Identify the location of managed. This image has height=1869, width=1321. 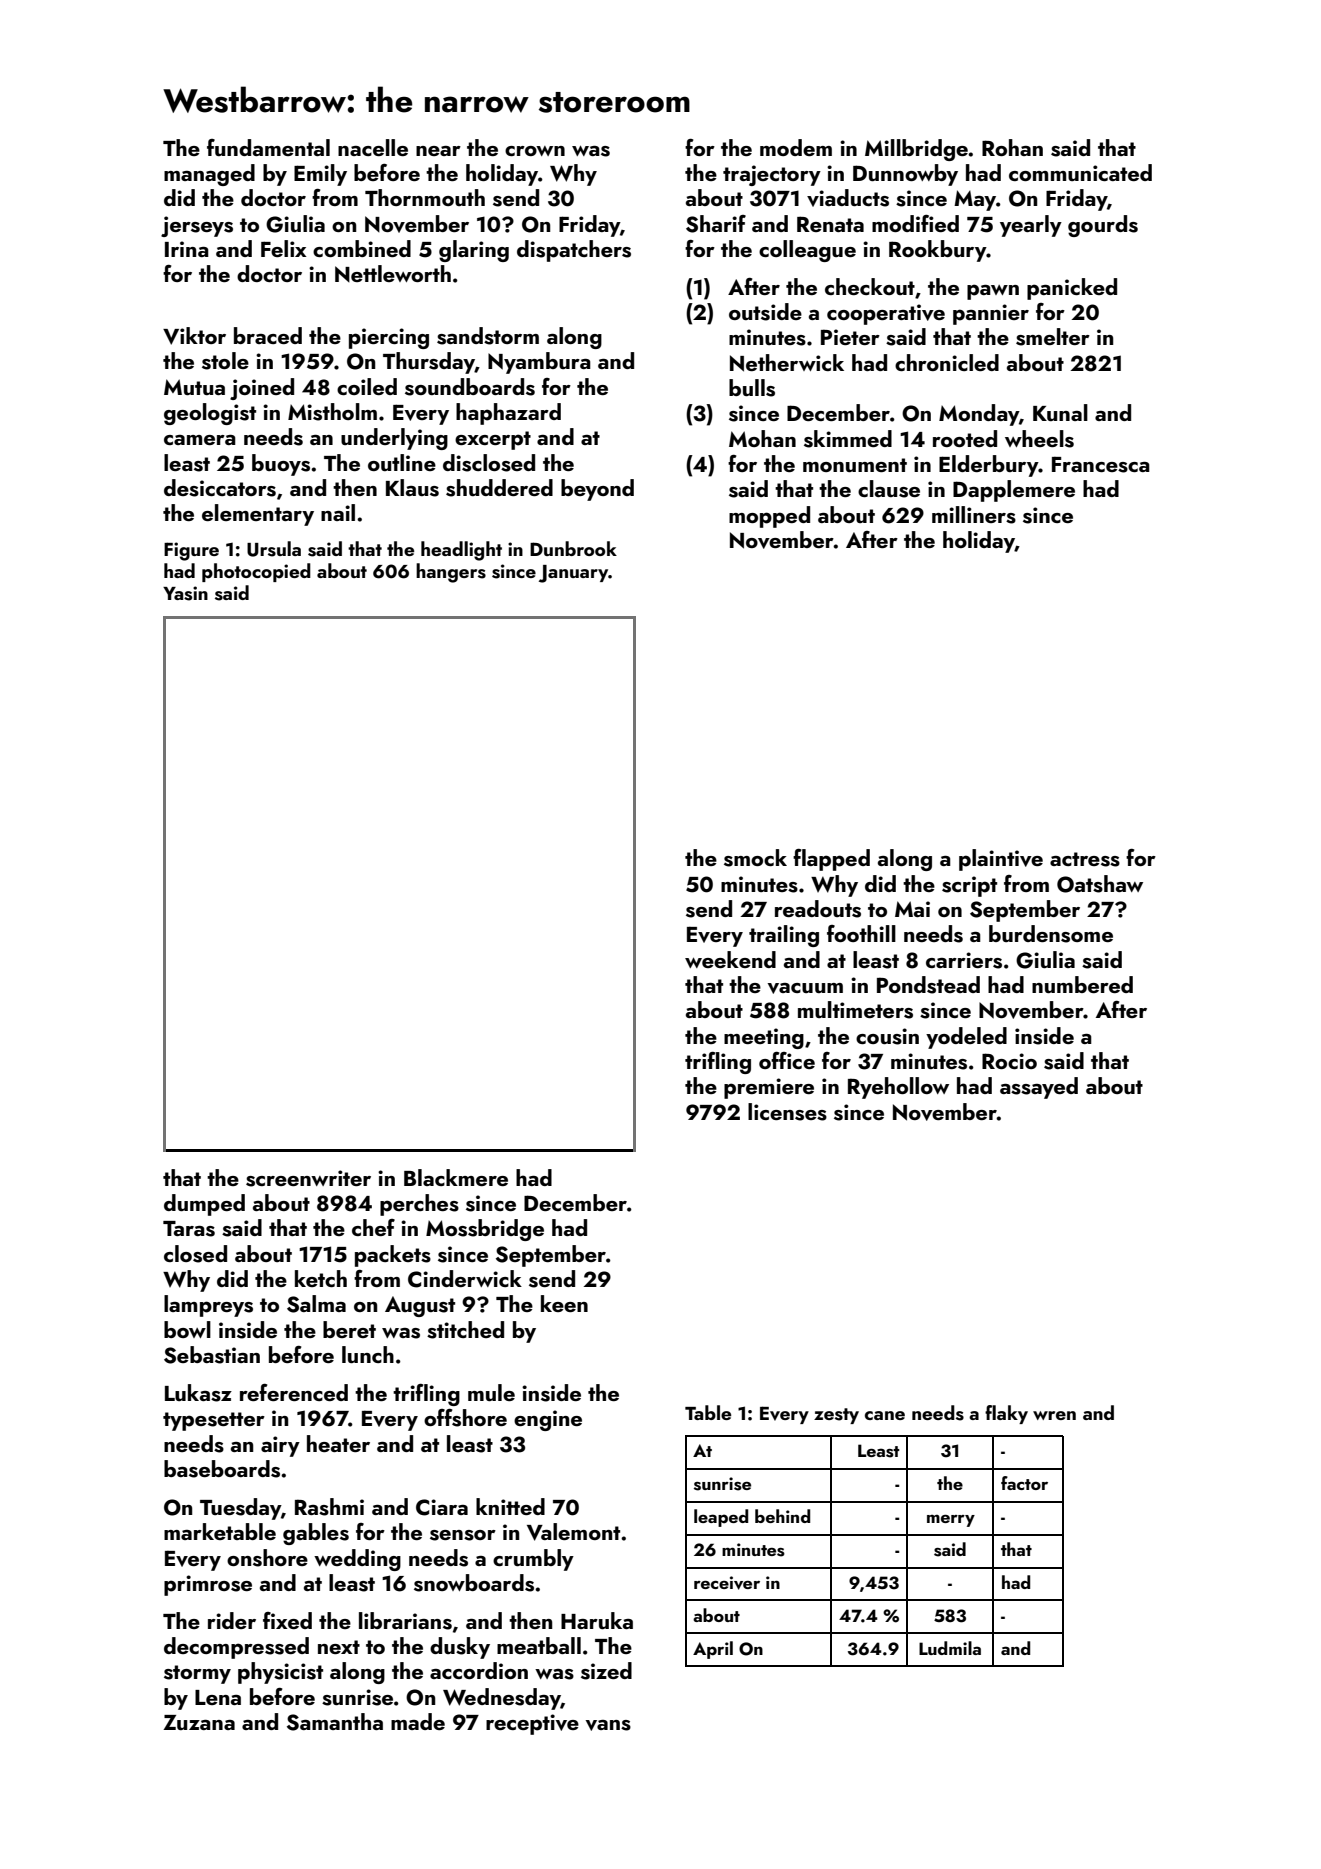
(209, 175).
